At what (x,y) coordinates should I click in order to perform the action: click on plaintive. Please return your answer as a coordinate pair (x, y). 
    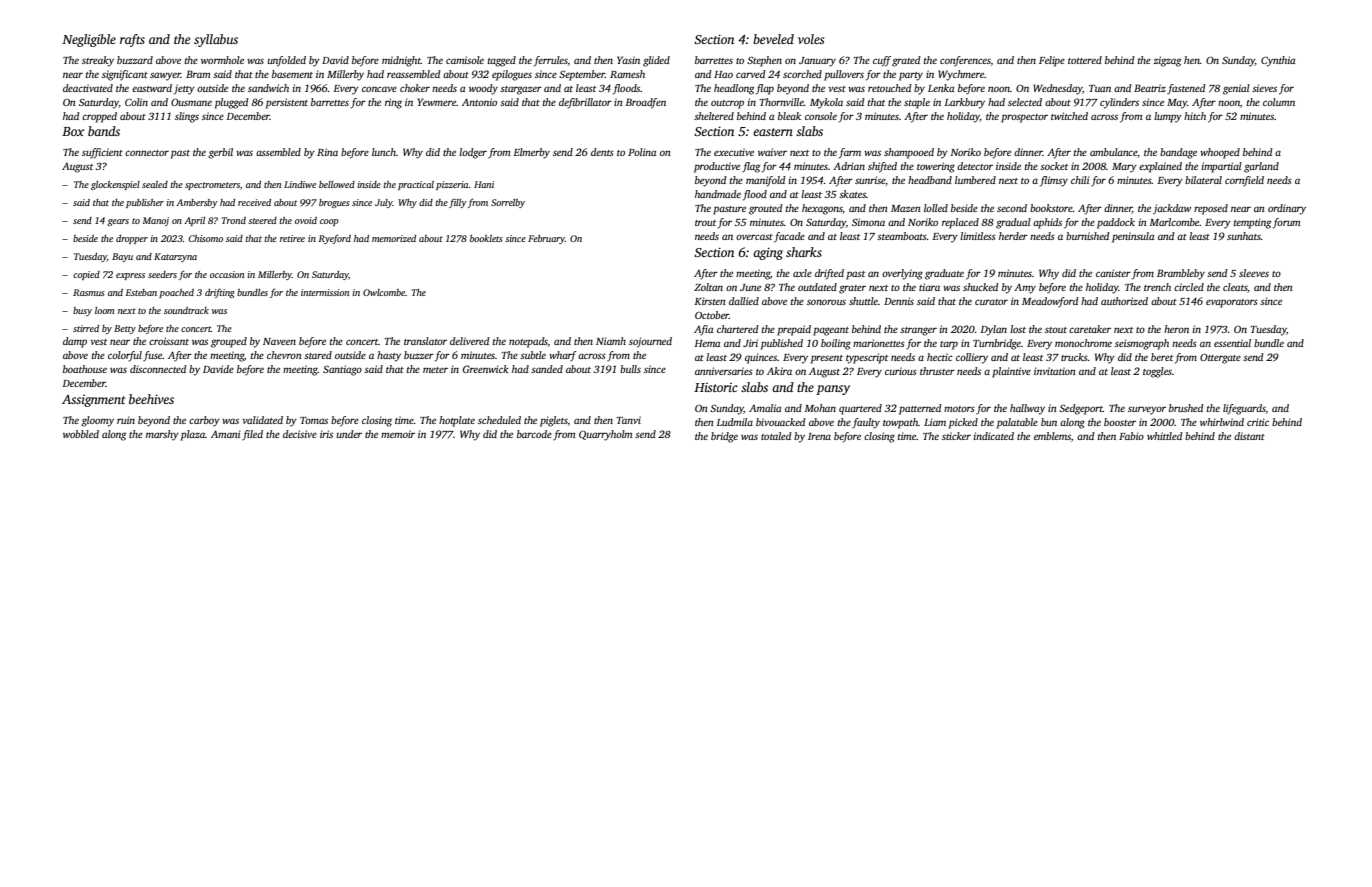
    Looking at the image, I should click on (1011, 372).
